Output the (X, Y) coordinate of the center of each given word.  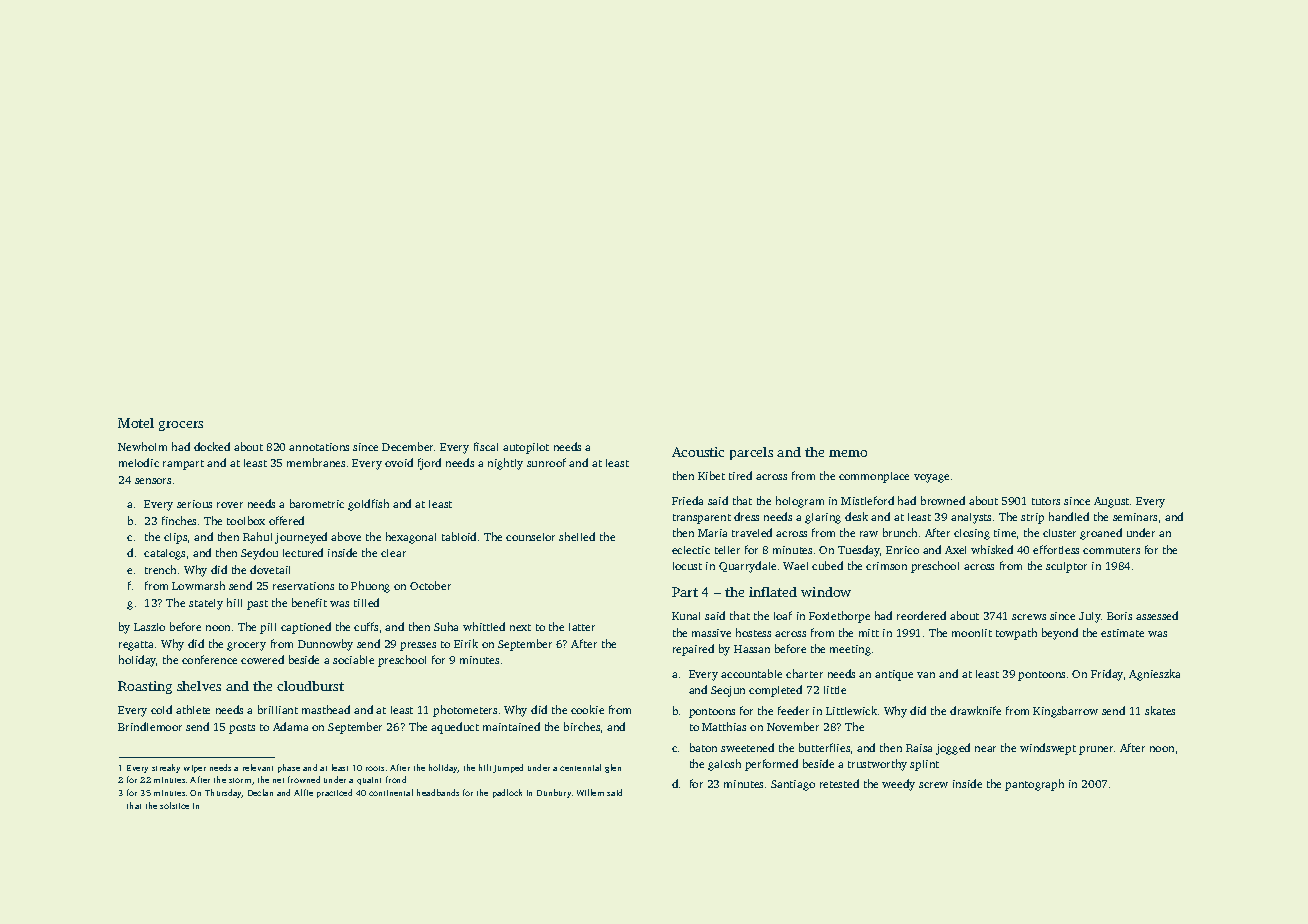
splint (924, 765)
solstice (174, 805)
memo (848, 453)
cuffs (366, 626)
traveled (752, 532)
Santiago (793, 785)
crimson (886, 566)
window (826, 592)
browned (943, 500)
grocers (181, 426)
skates (1160, 710)
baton (703, 747)
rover (230, 505)
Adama (290, 726)
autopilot (526, 448)
